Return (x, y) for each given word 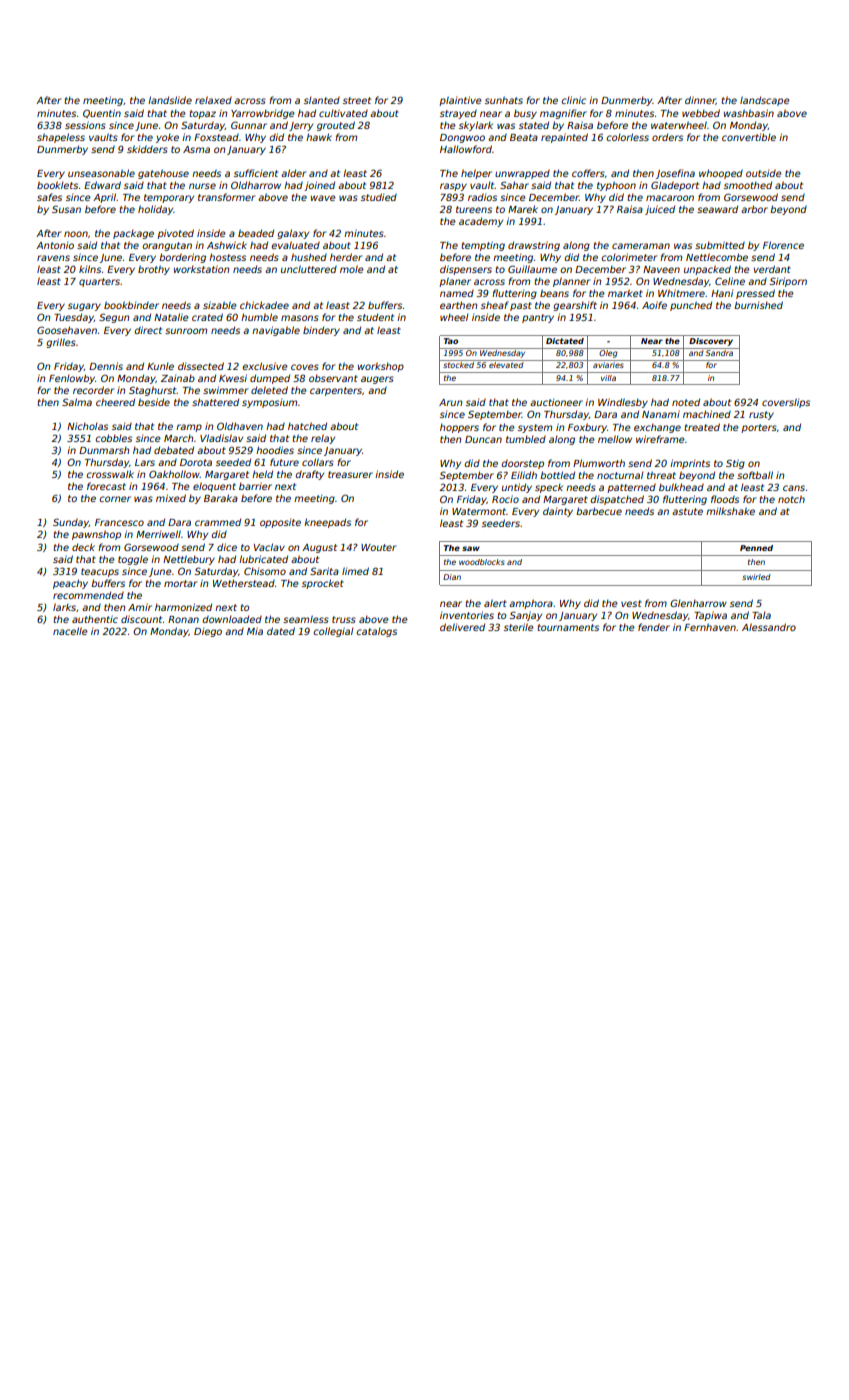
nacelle (70, 631)
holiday (156, 210)
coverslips (786, 403)
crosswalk (110, 474)
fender (654, 627)
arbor (754, 209)
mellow (615, 439)
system (535, 428)
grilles (61, 343)
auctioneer (556, 402)
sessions (85, 125)
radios (482, 197)
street (357, 100)
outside (764, 173)
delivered (462, 627)
